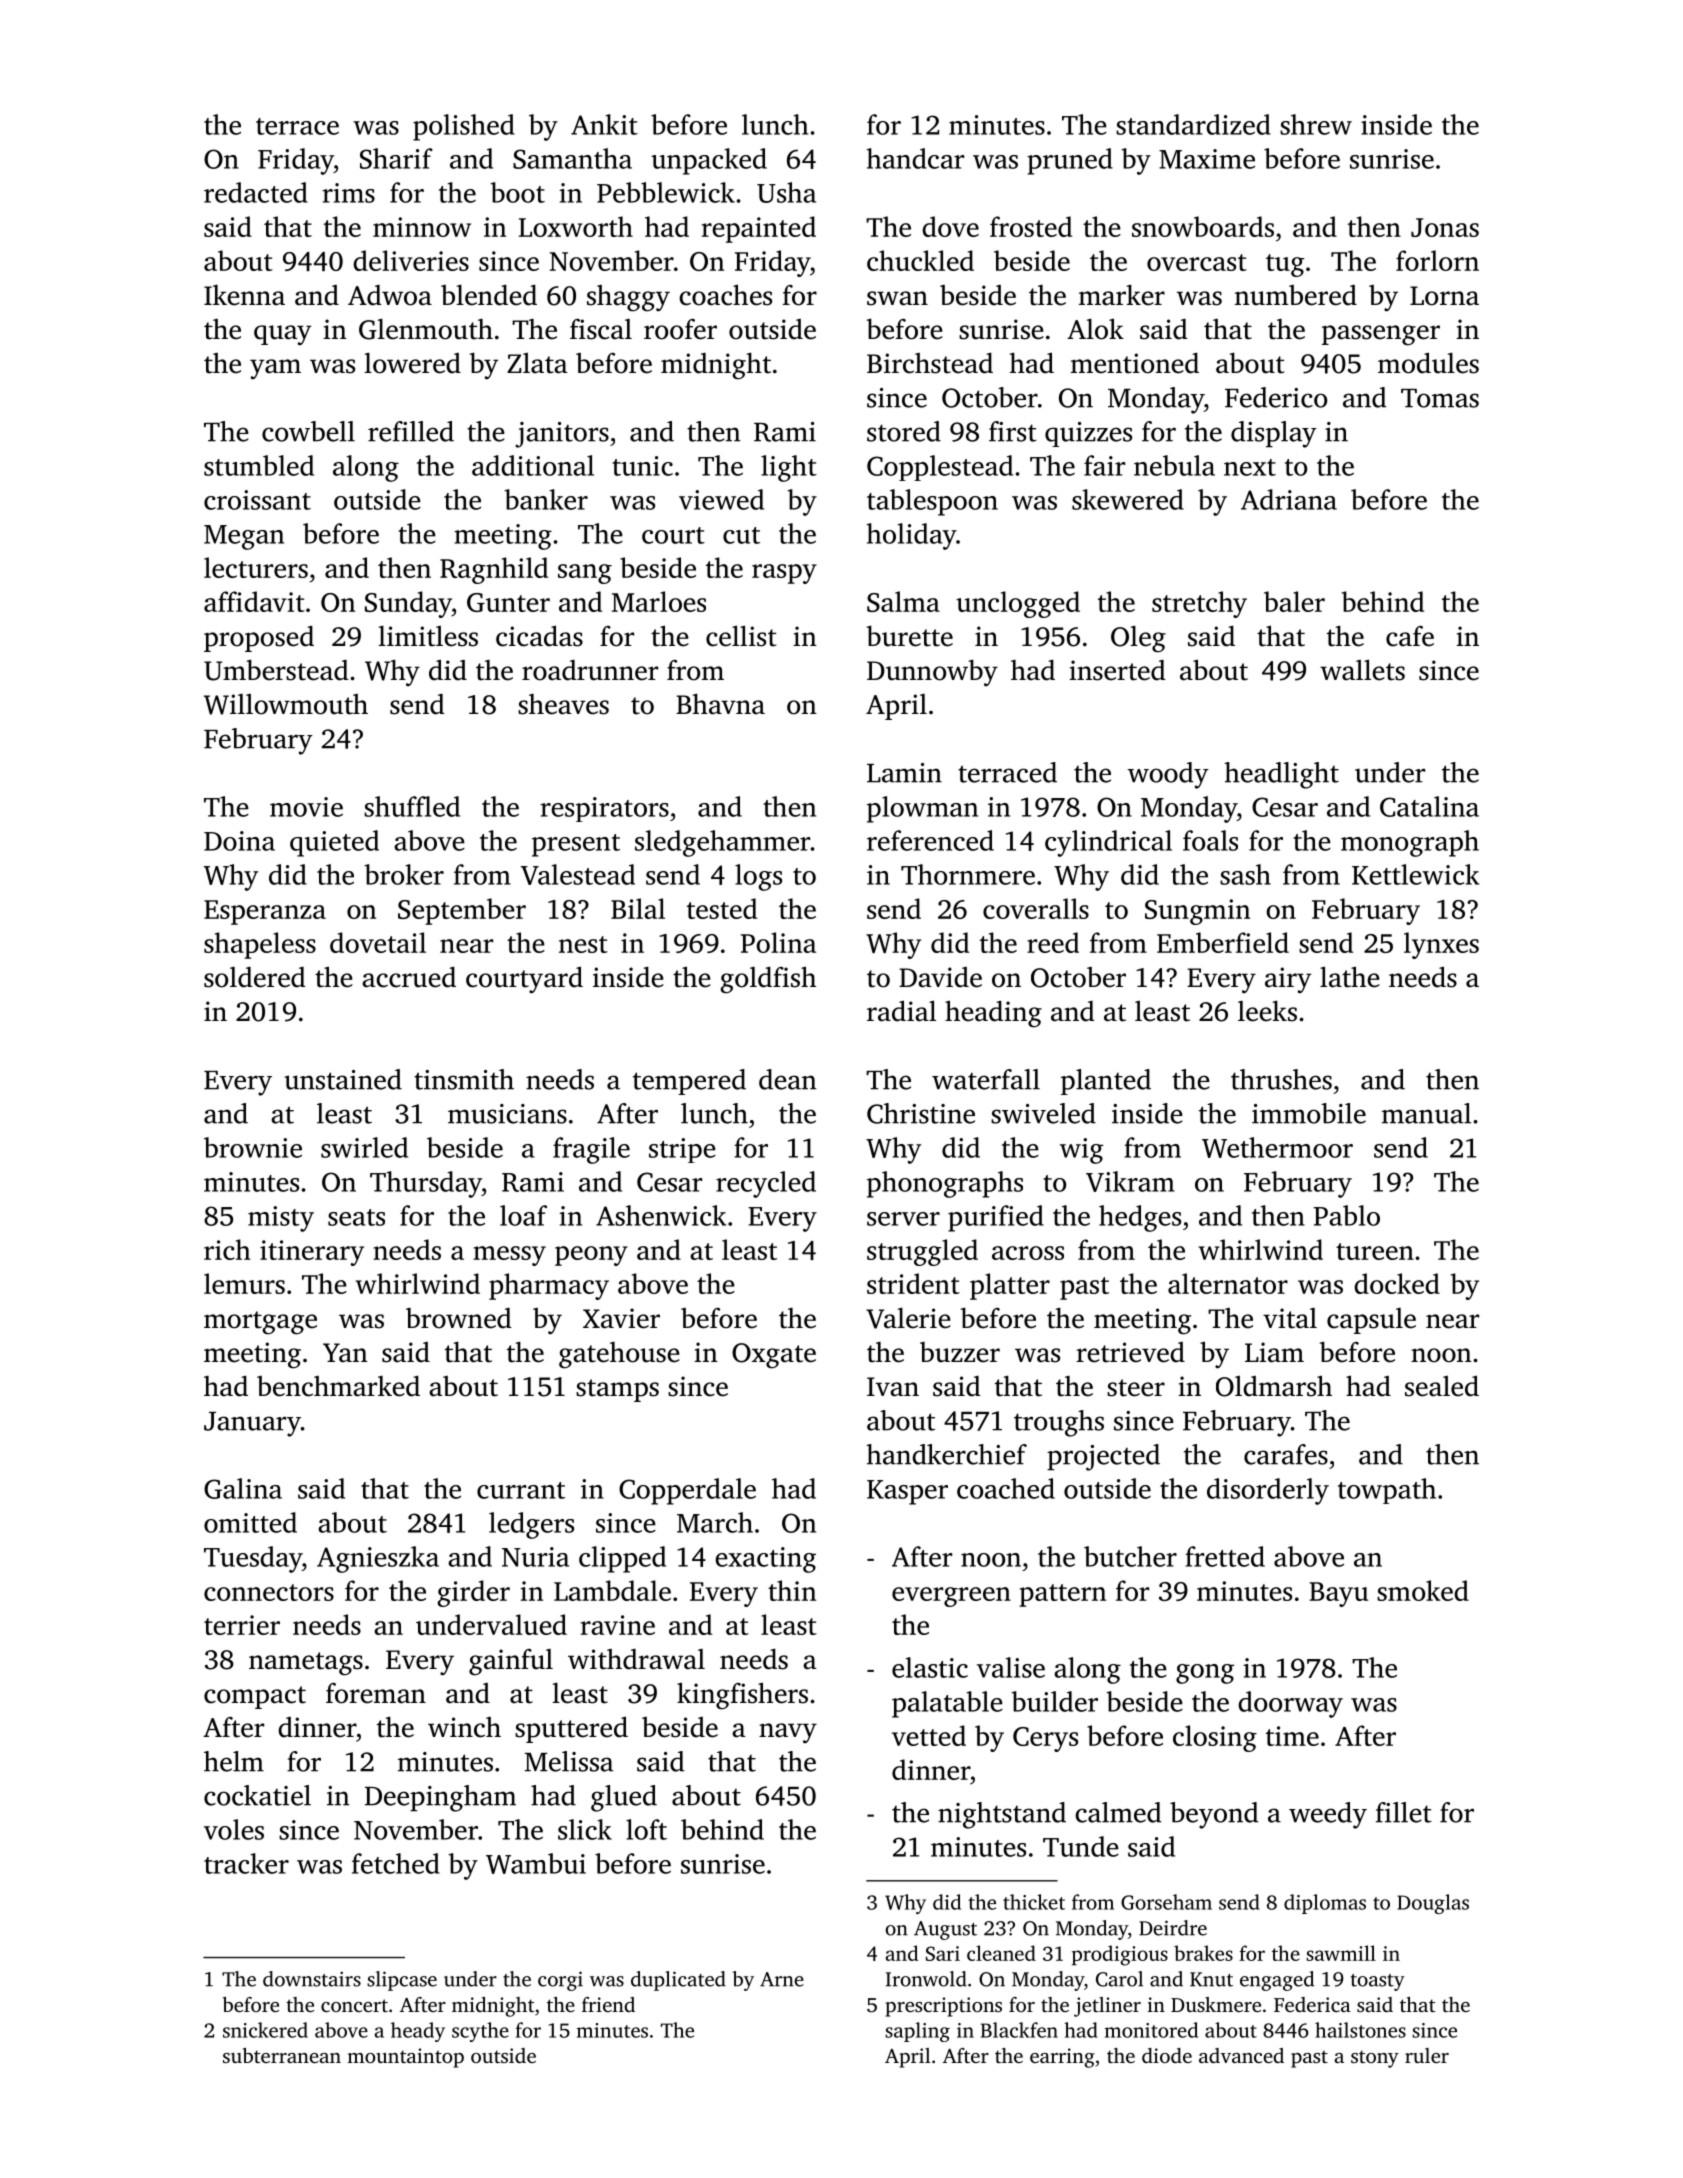 This document has width=1683, height=2178. Describe the element at coordinates (428, 636) in the document. I see `limitless` at that location.
